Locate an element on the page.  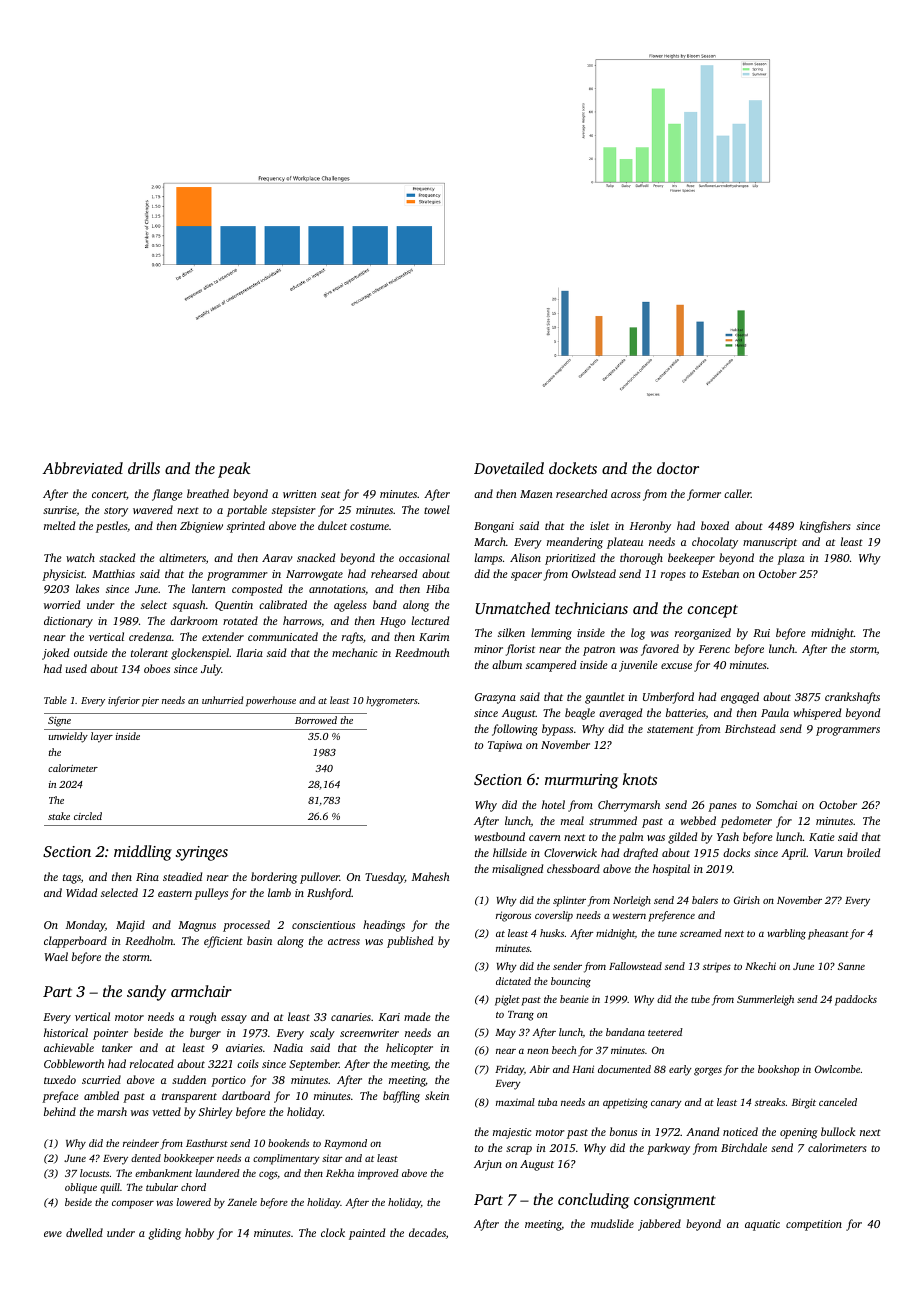
dwelled is located at coordinates (84, 1232).
